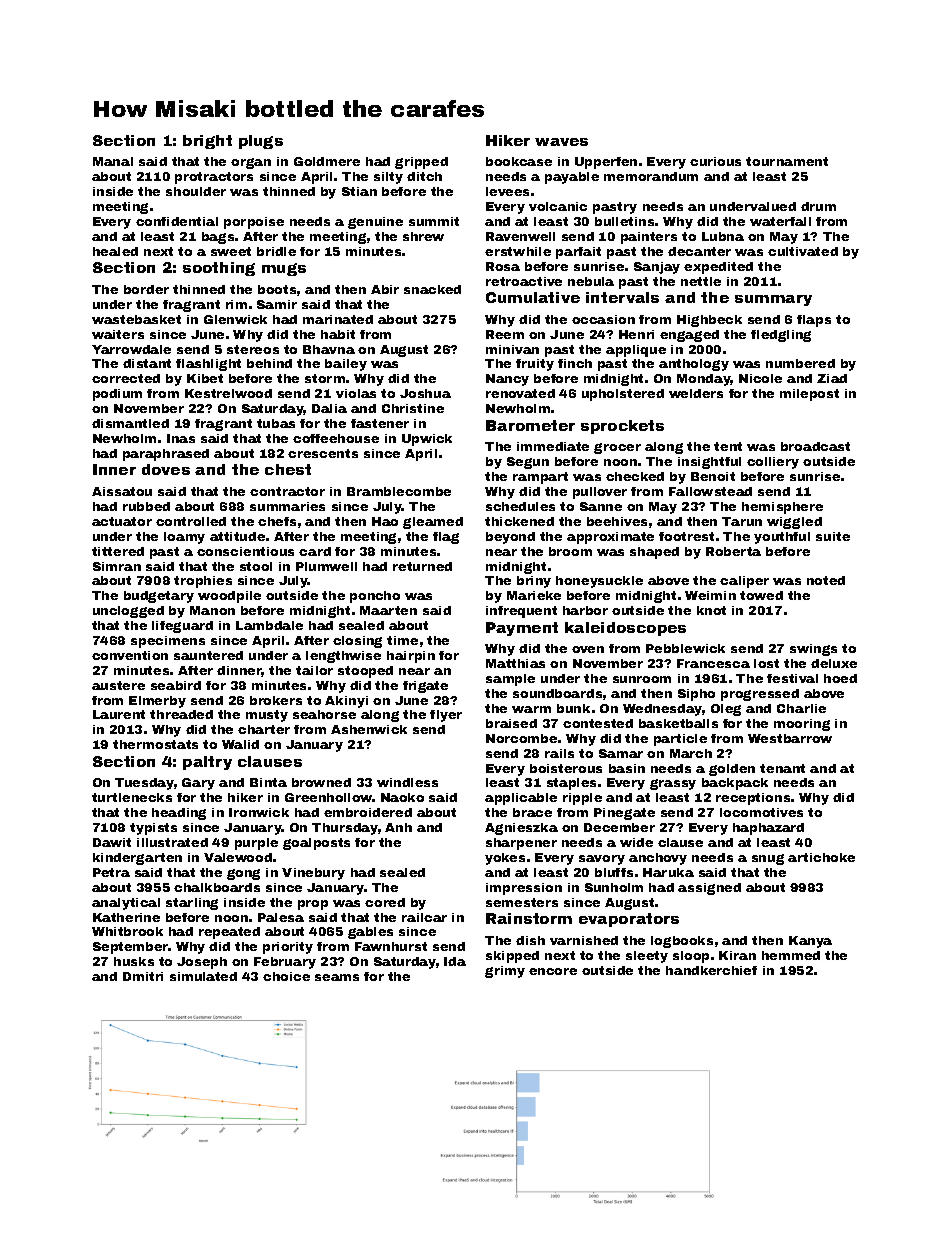 This page has width=952, height=1233. Describe the element at coordinates (787, 161) in the page. I see `tournament` at that location.
